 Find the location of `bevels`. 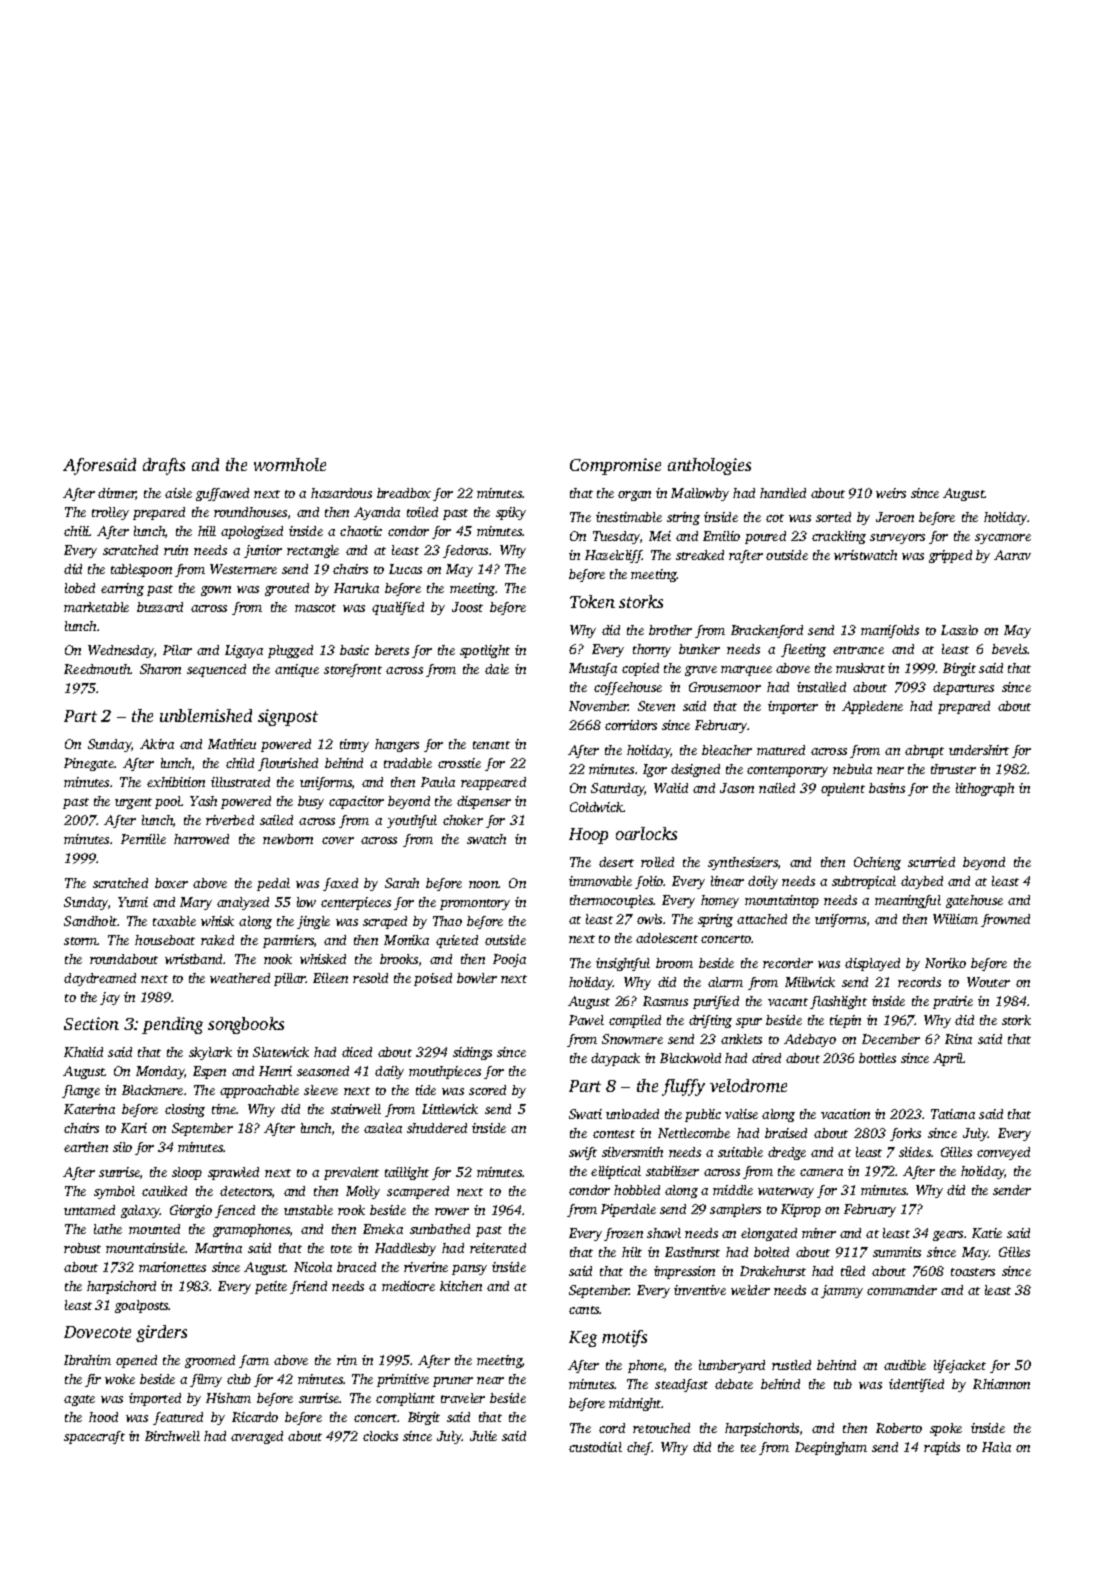

bevels is located at coordinates (1009, 649).
